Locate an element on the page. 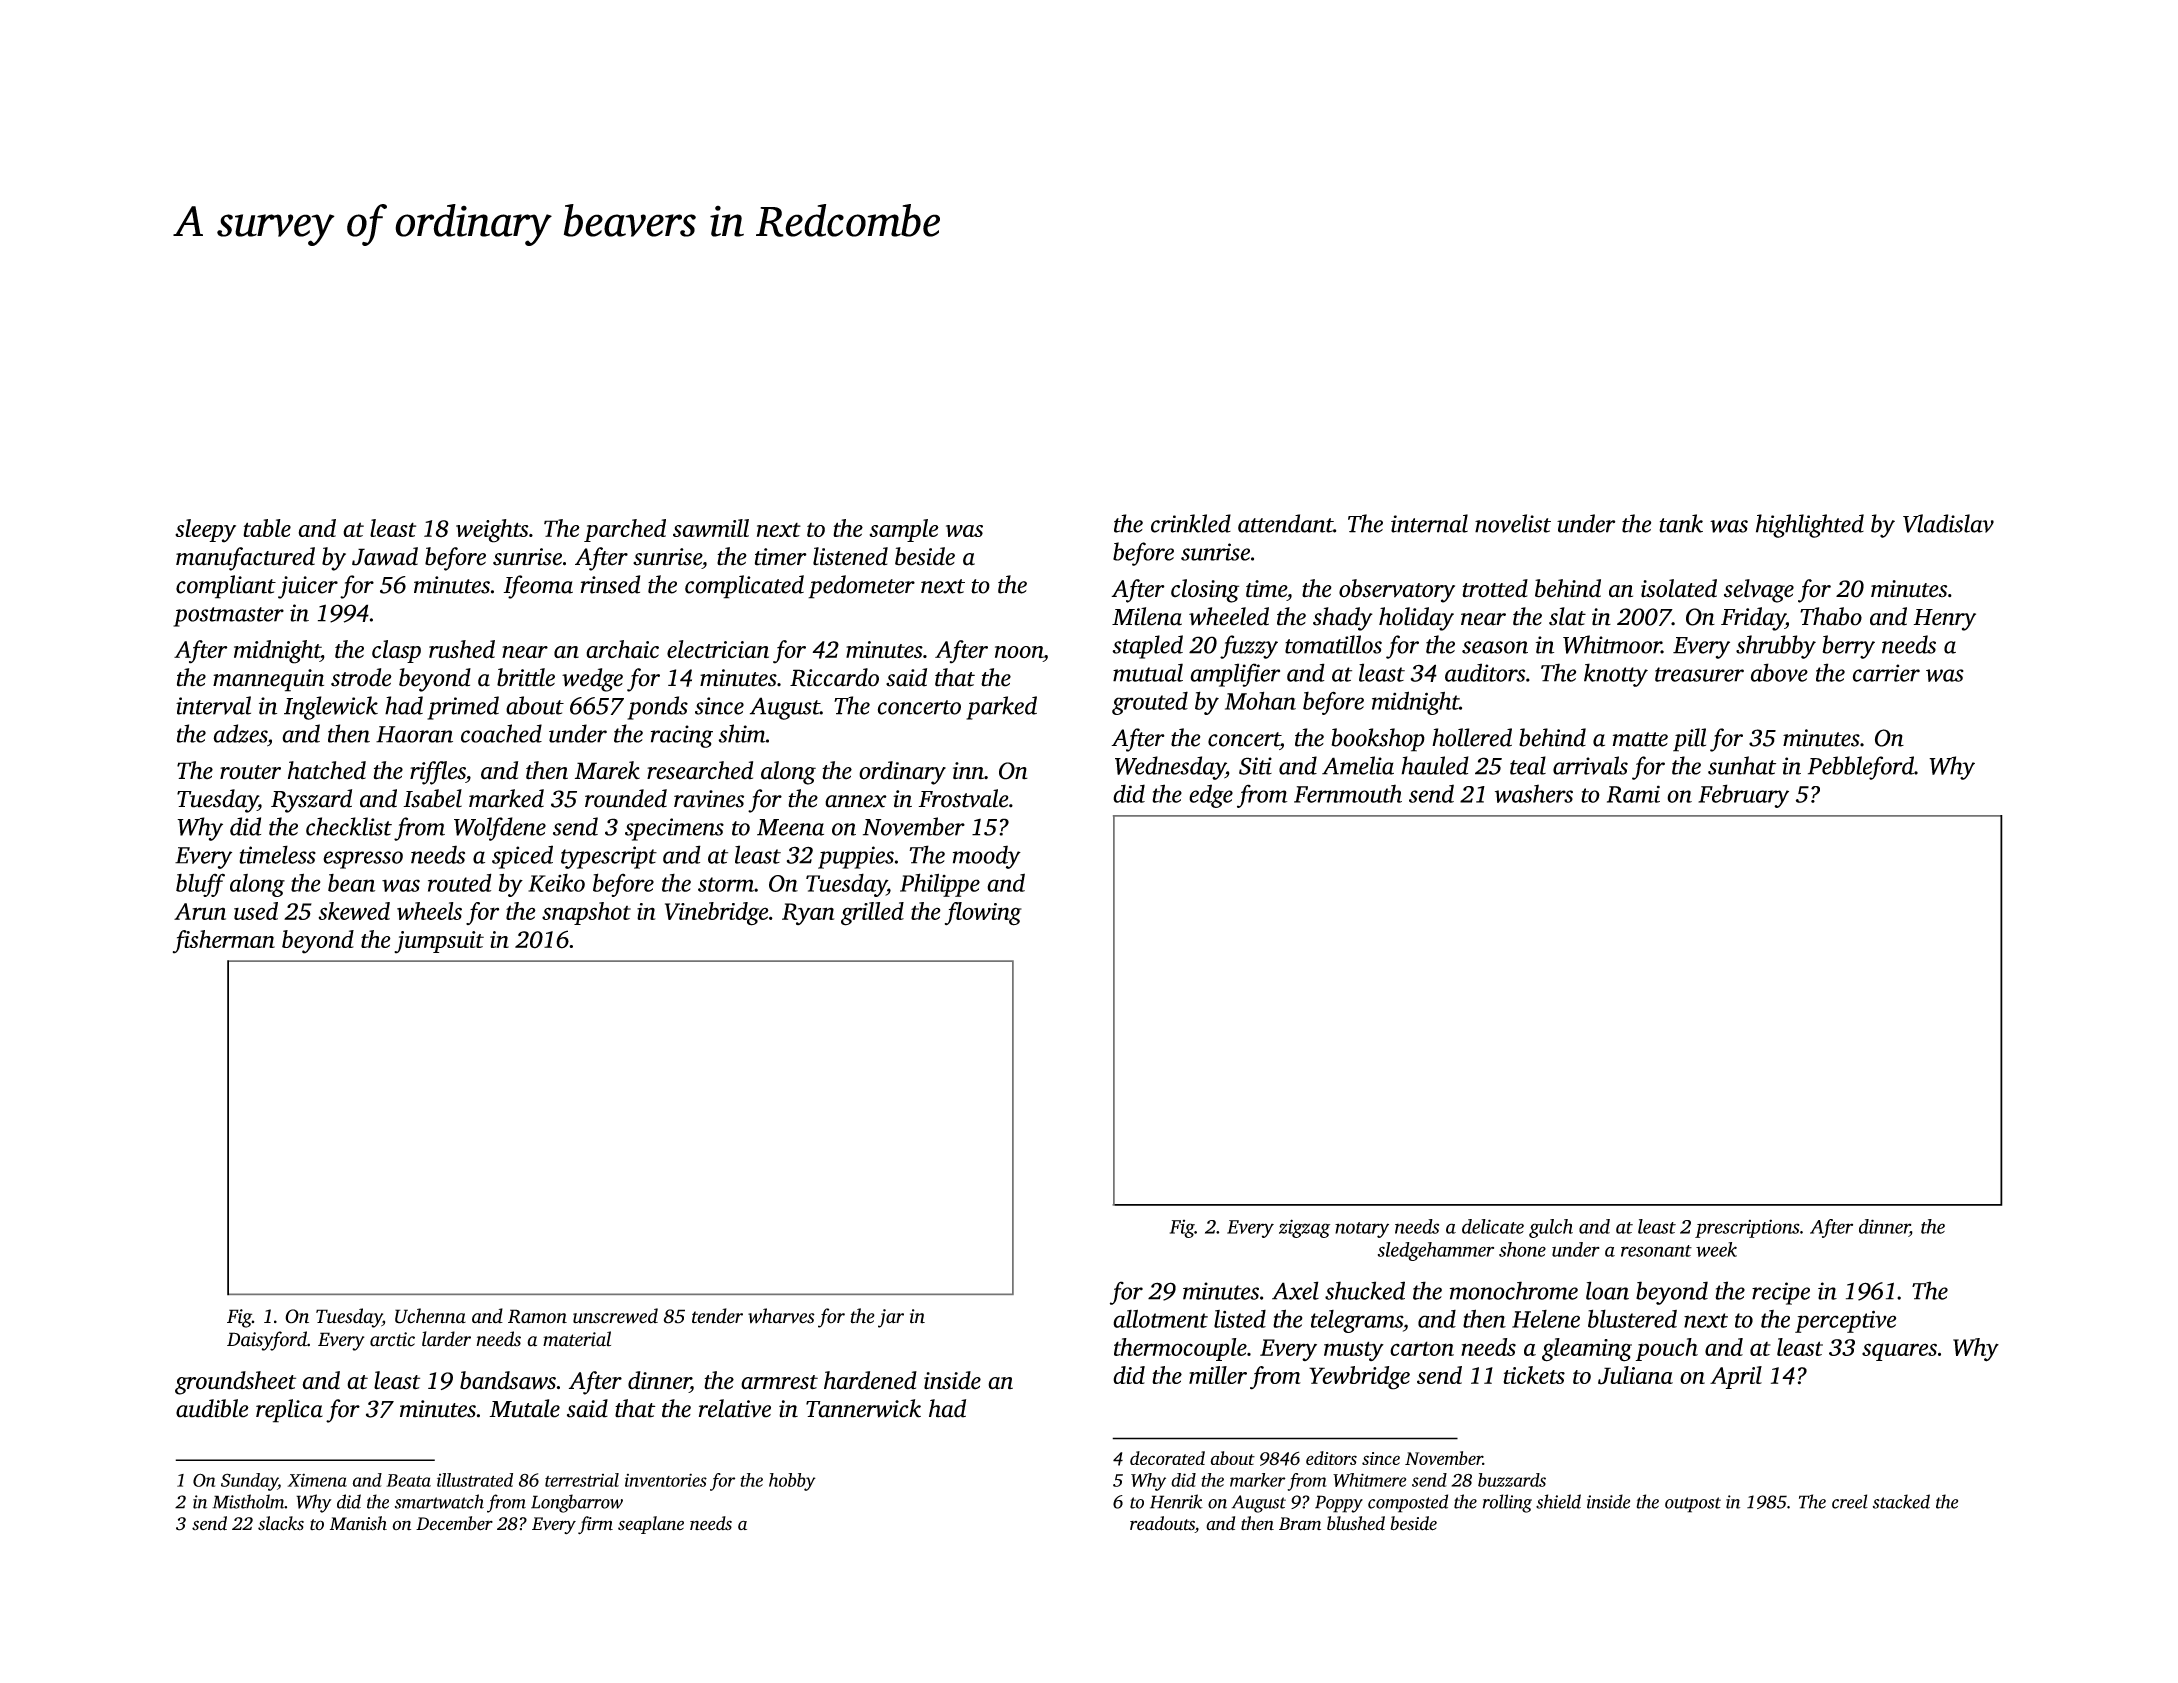  grilled is located at coordinates (872, 914).
